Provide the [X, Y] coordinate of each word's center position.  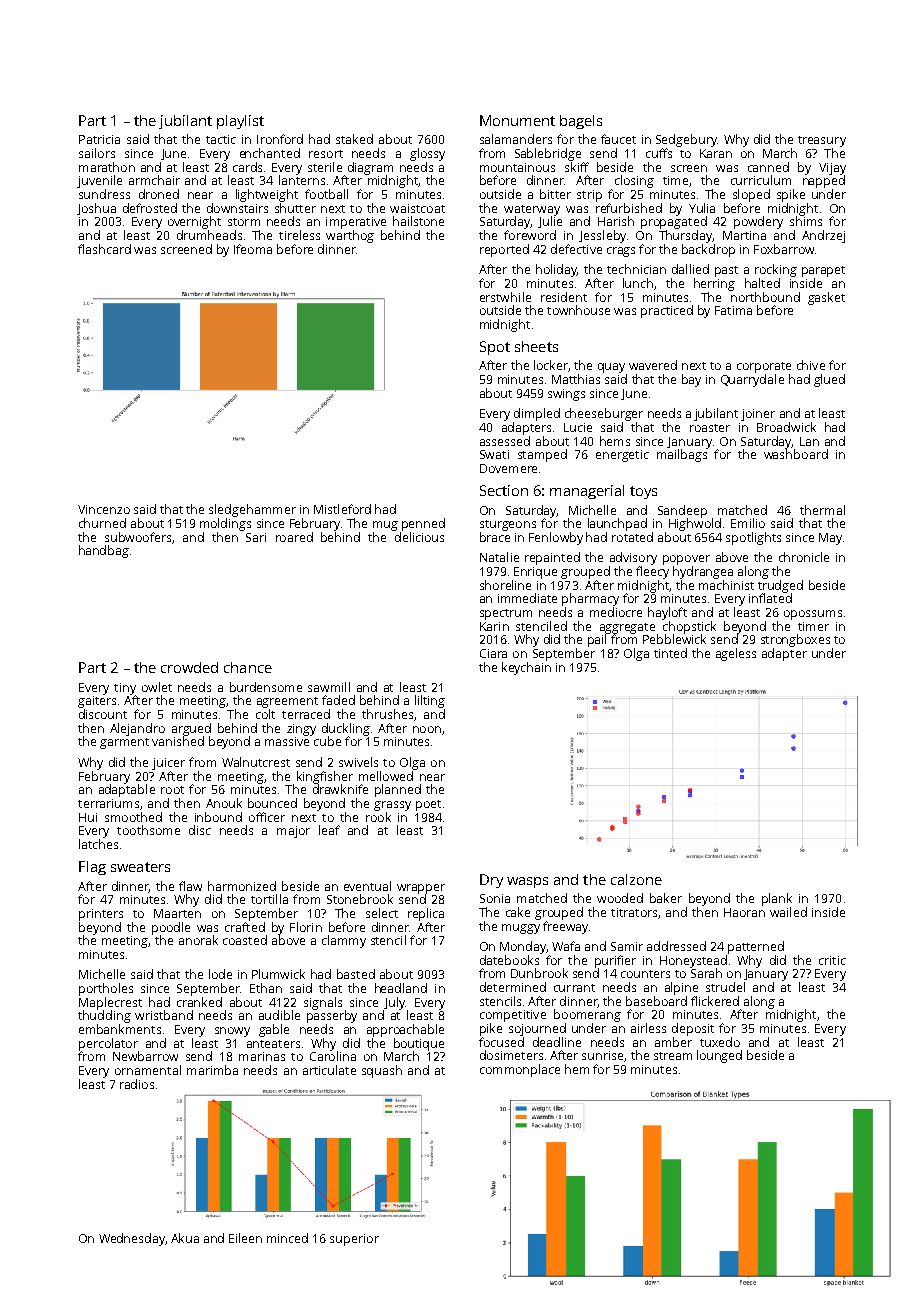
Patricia [99, 139]
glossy [427, 154]
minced [287, 1238]
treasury [822, 141]
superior [354, 1240]
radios [137, 1084]
